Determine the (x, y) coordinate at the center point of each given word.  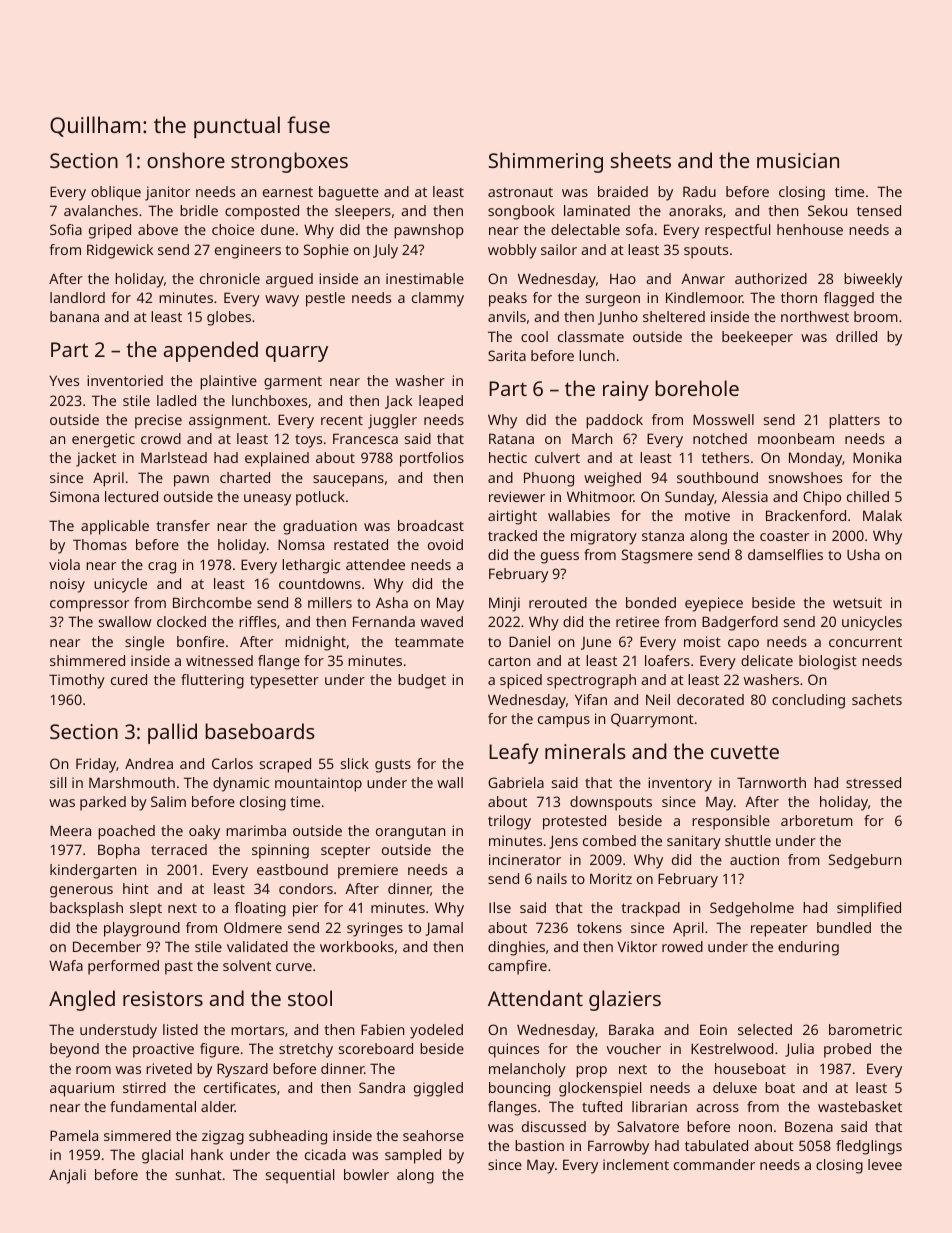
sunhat (199, 1174)
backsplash (86, 909)
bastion (539, 1145)
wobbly (512, 251)
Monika (877, 457)
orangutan (410, 833)
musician (798, 160)
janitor (167, 193)
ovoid (445, 544)
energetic (103, 440)
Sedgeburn (865, 861)
